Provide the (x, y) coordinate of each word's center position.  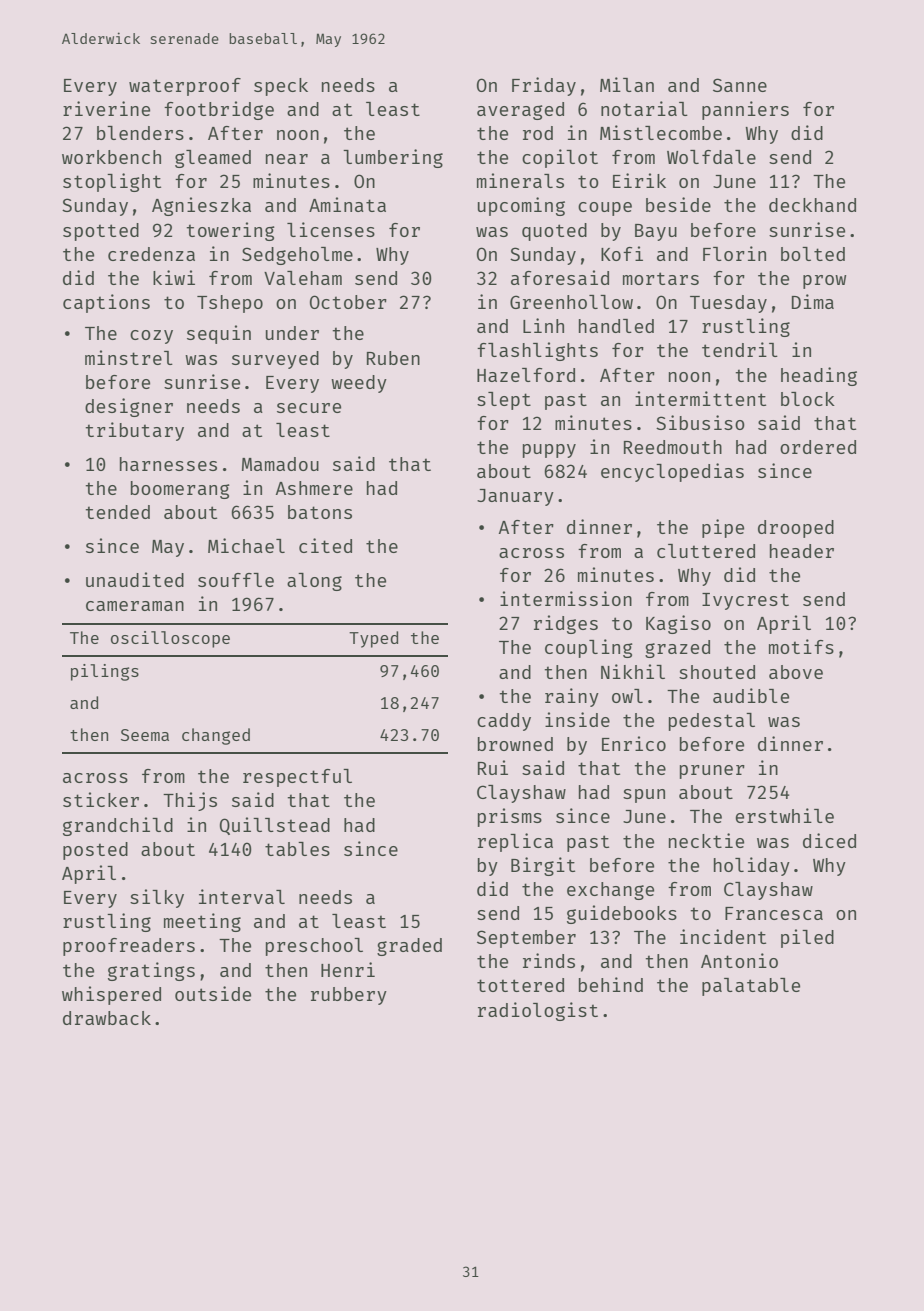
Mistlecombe (661, 132)
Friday (544, 86)
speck (281, 87)
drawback (107, 1018)
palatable (751, 987)
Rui (493, 767)
